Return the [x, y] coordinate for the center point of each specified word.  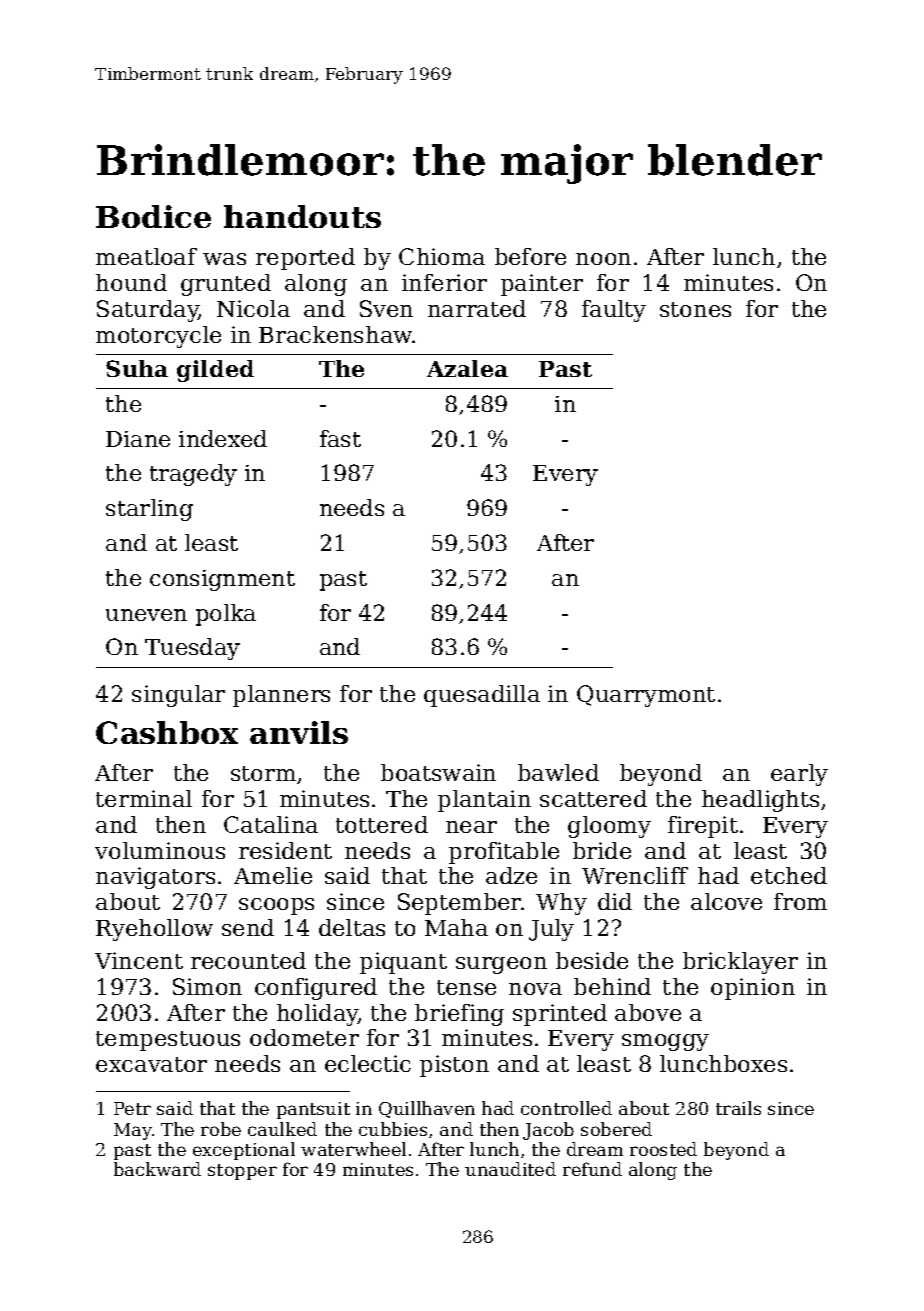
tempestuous [168, 1041]
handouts [302, 216]
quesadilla [482, 696]
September [460, 904]
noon [603, 259]
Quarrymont [646, 696]
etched [789, 875]
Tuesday [192, 649]
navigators [155, 878]
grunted [226, 285]
